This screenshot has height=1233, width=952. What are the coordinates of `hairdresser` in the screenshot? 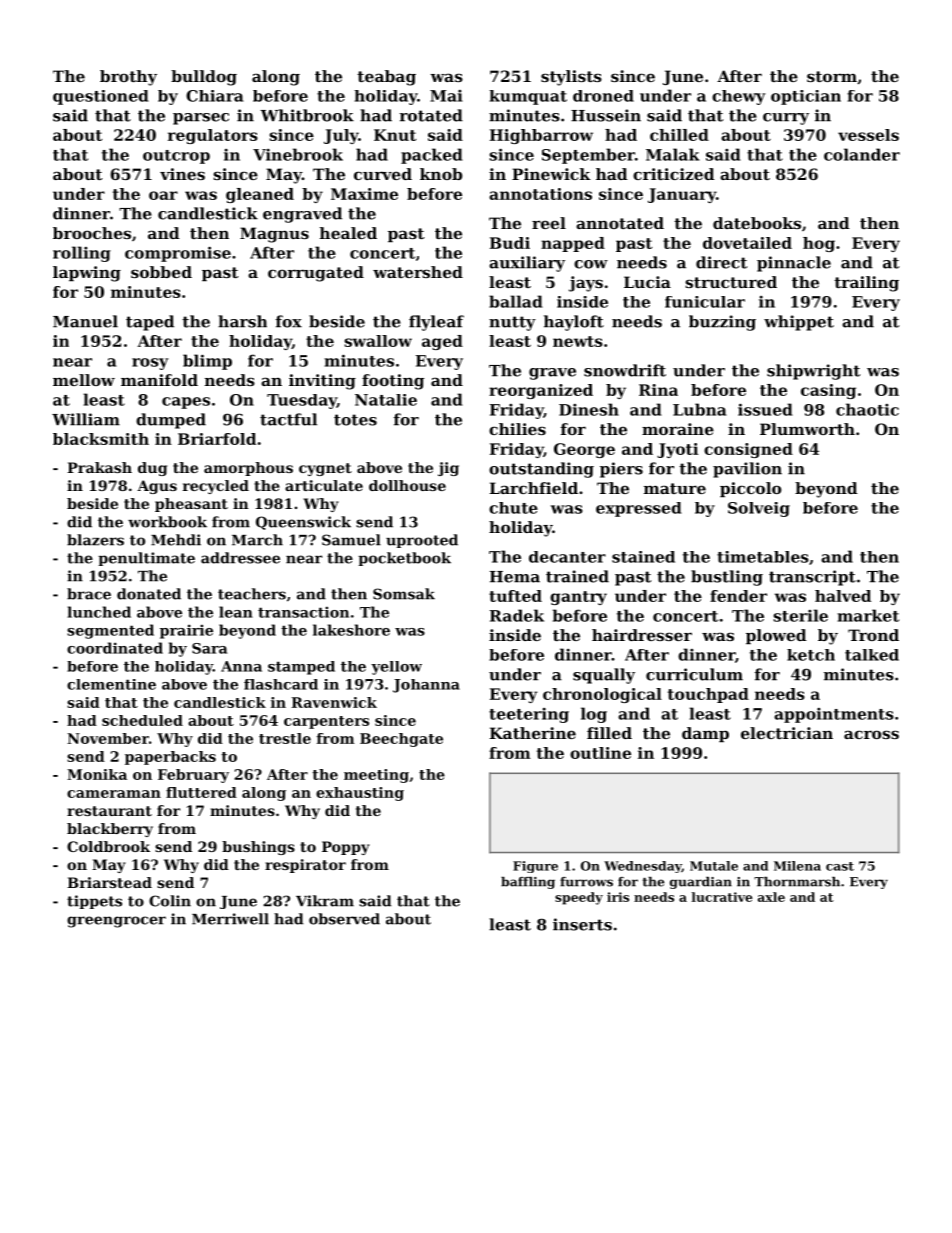 It's located at (642, 635).
